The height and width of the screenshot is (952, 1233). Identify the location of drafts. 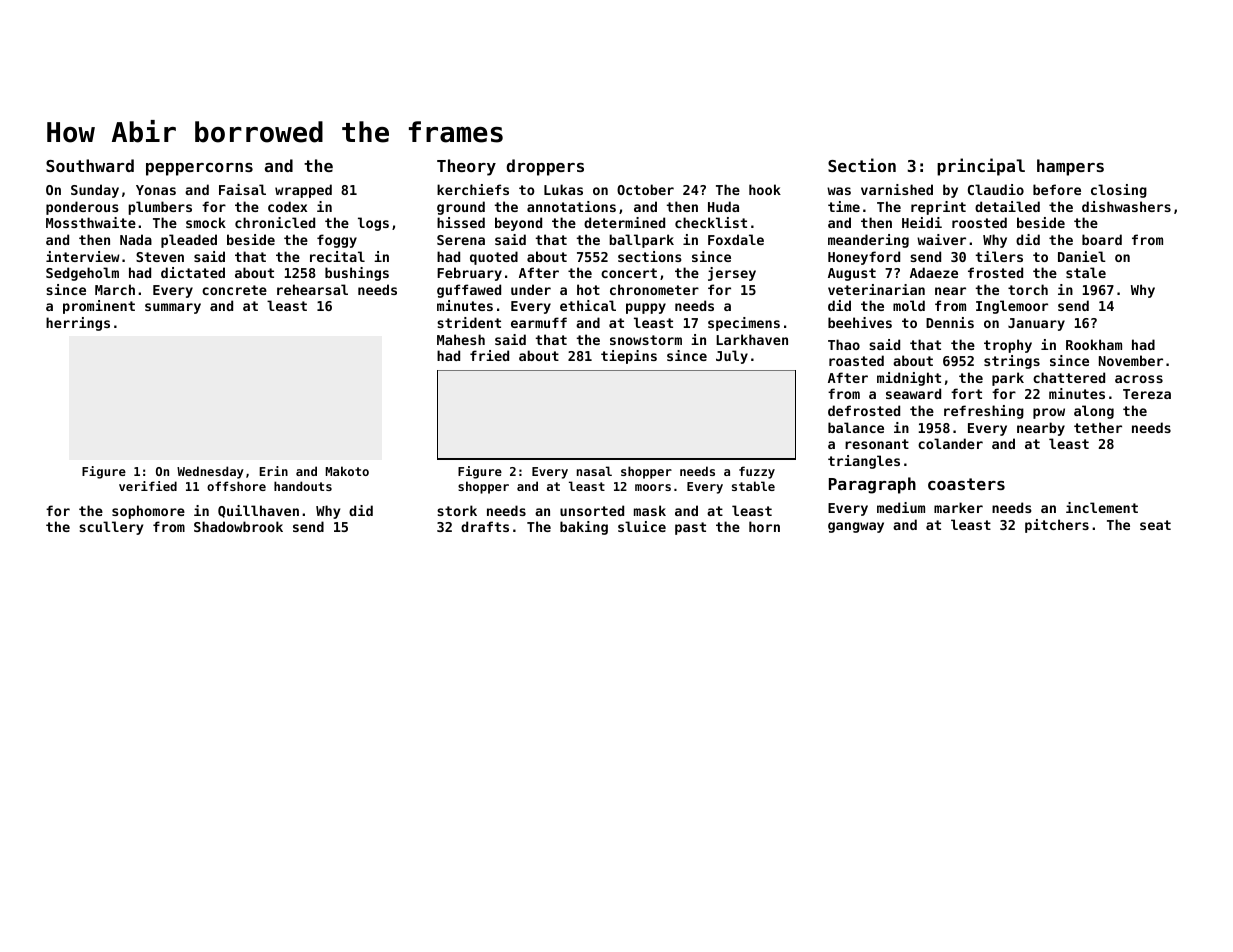
(485, 526).
